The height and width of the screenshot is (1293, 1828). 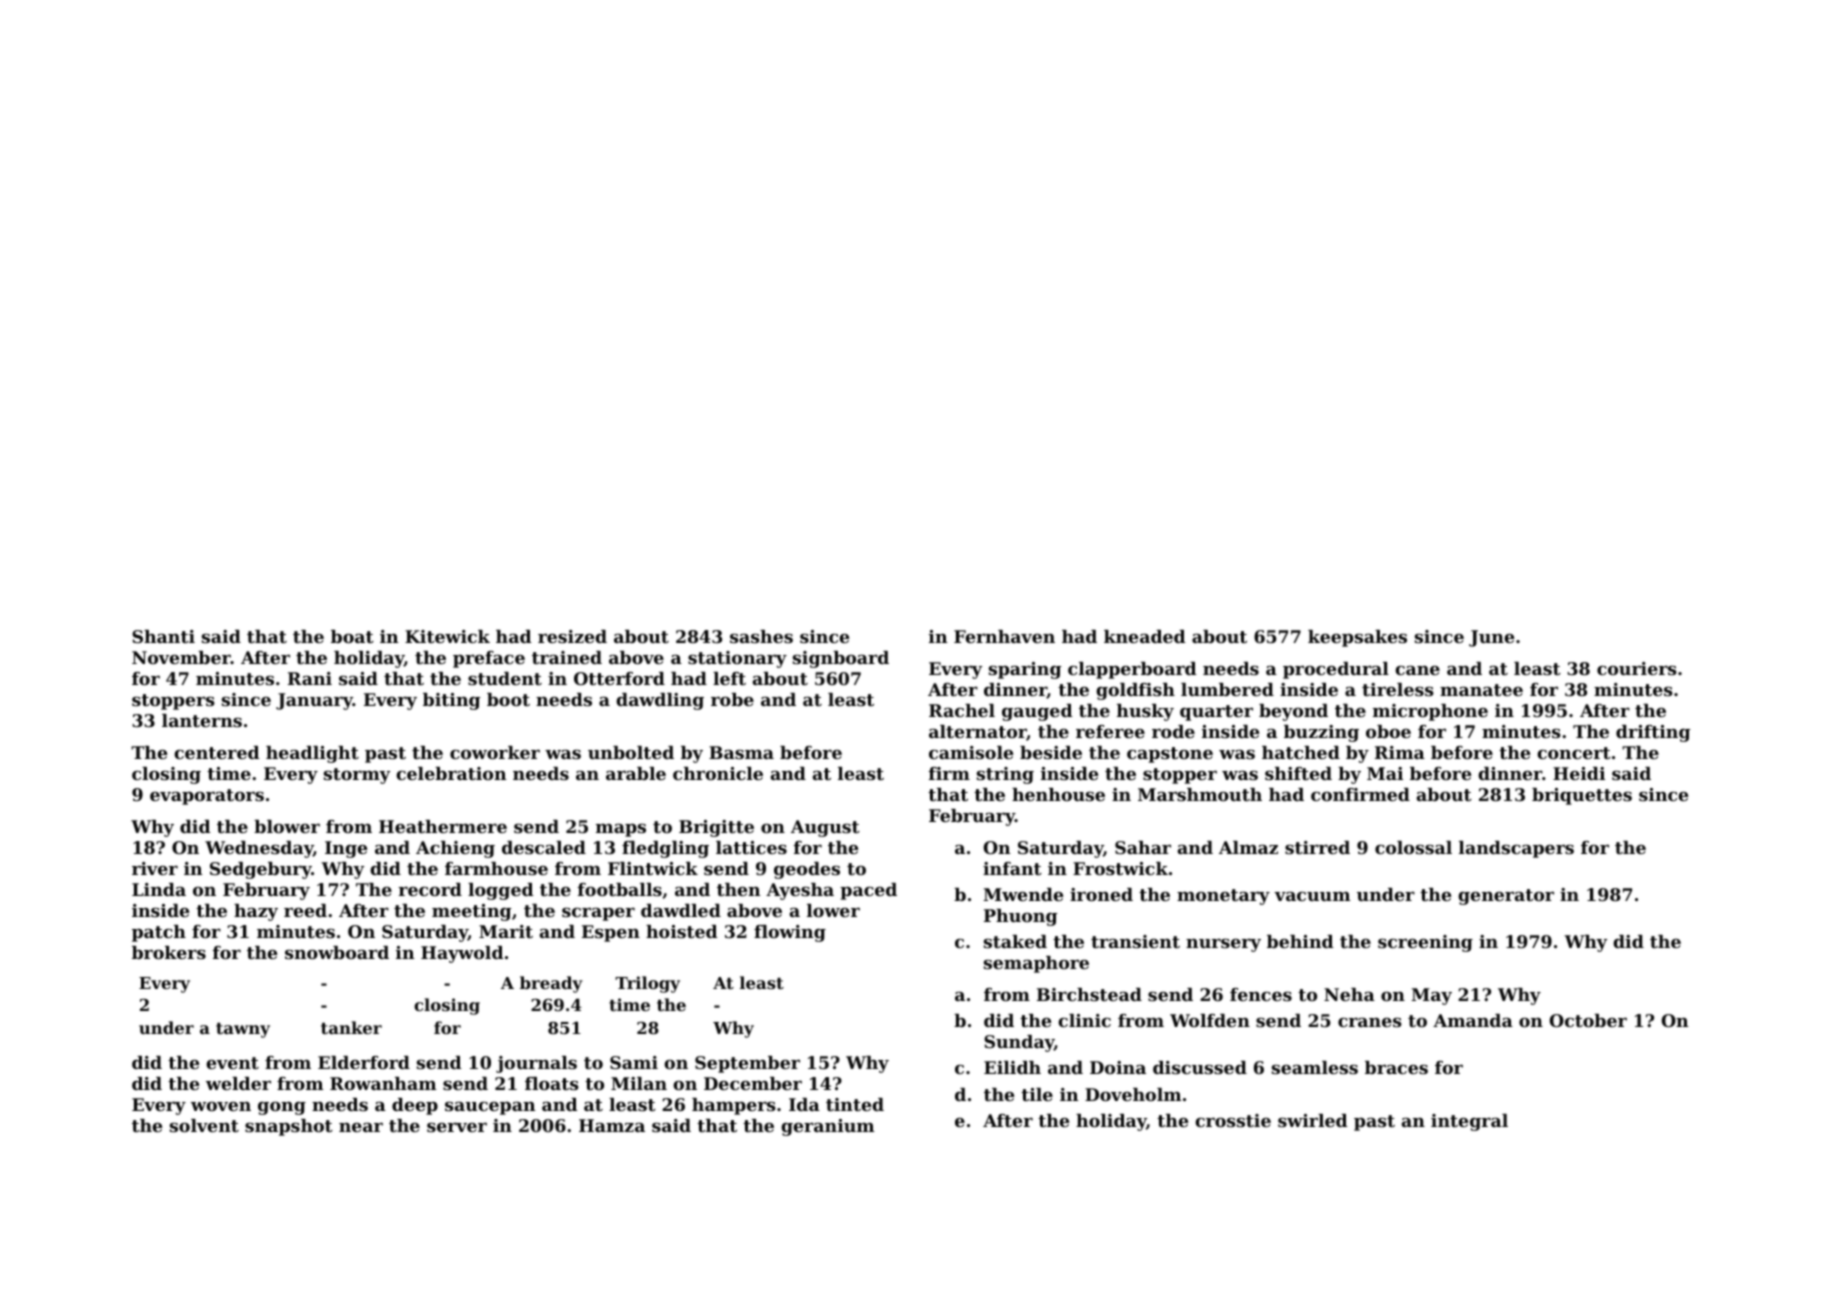 I want to click on Heidi, so click(x=1579, y=773).
